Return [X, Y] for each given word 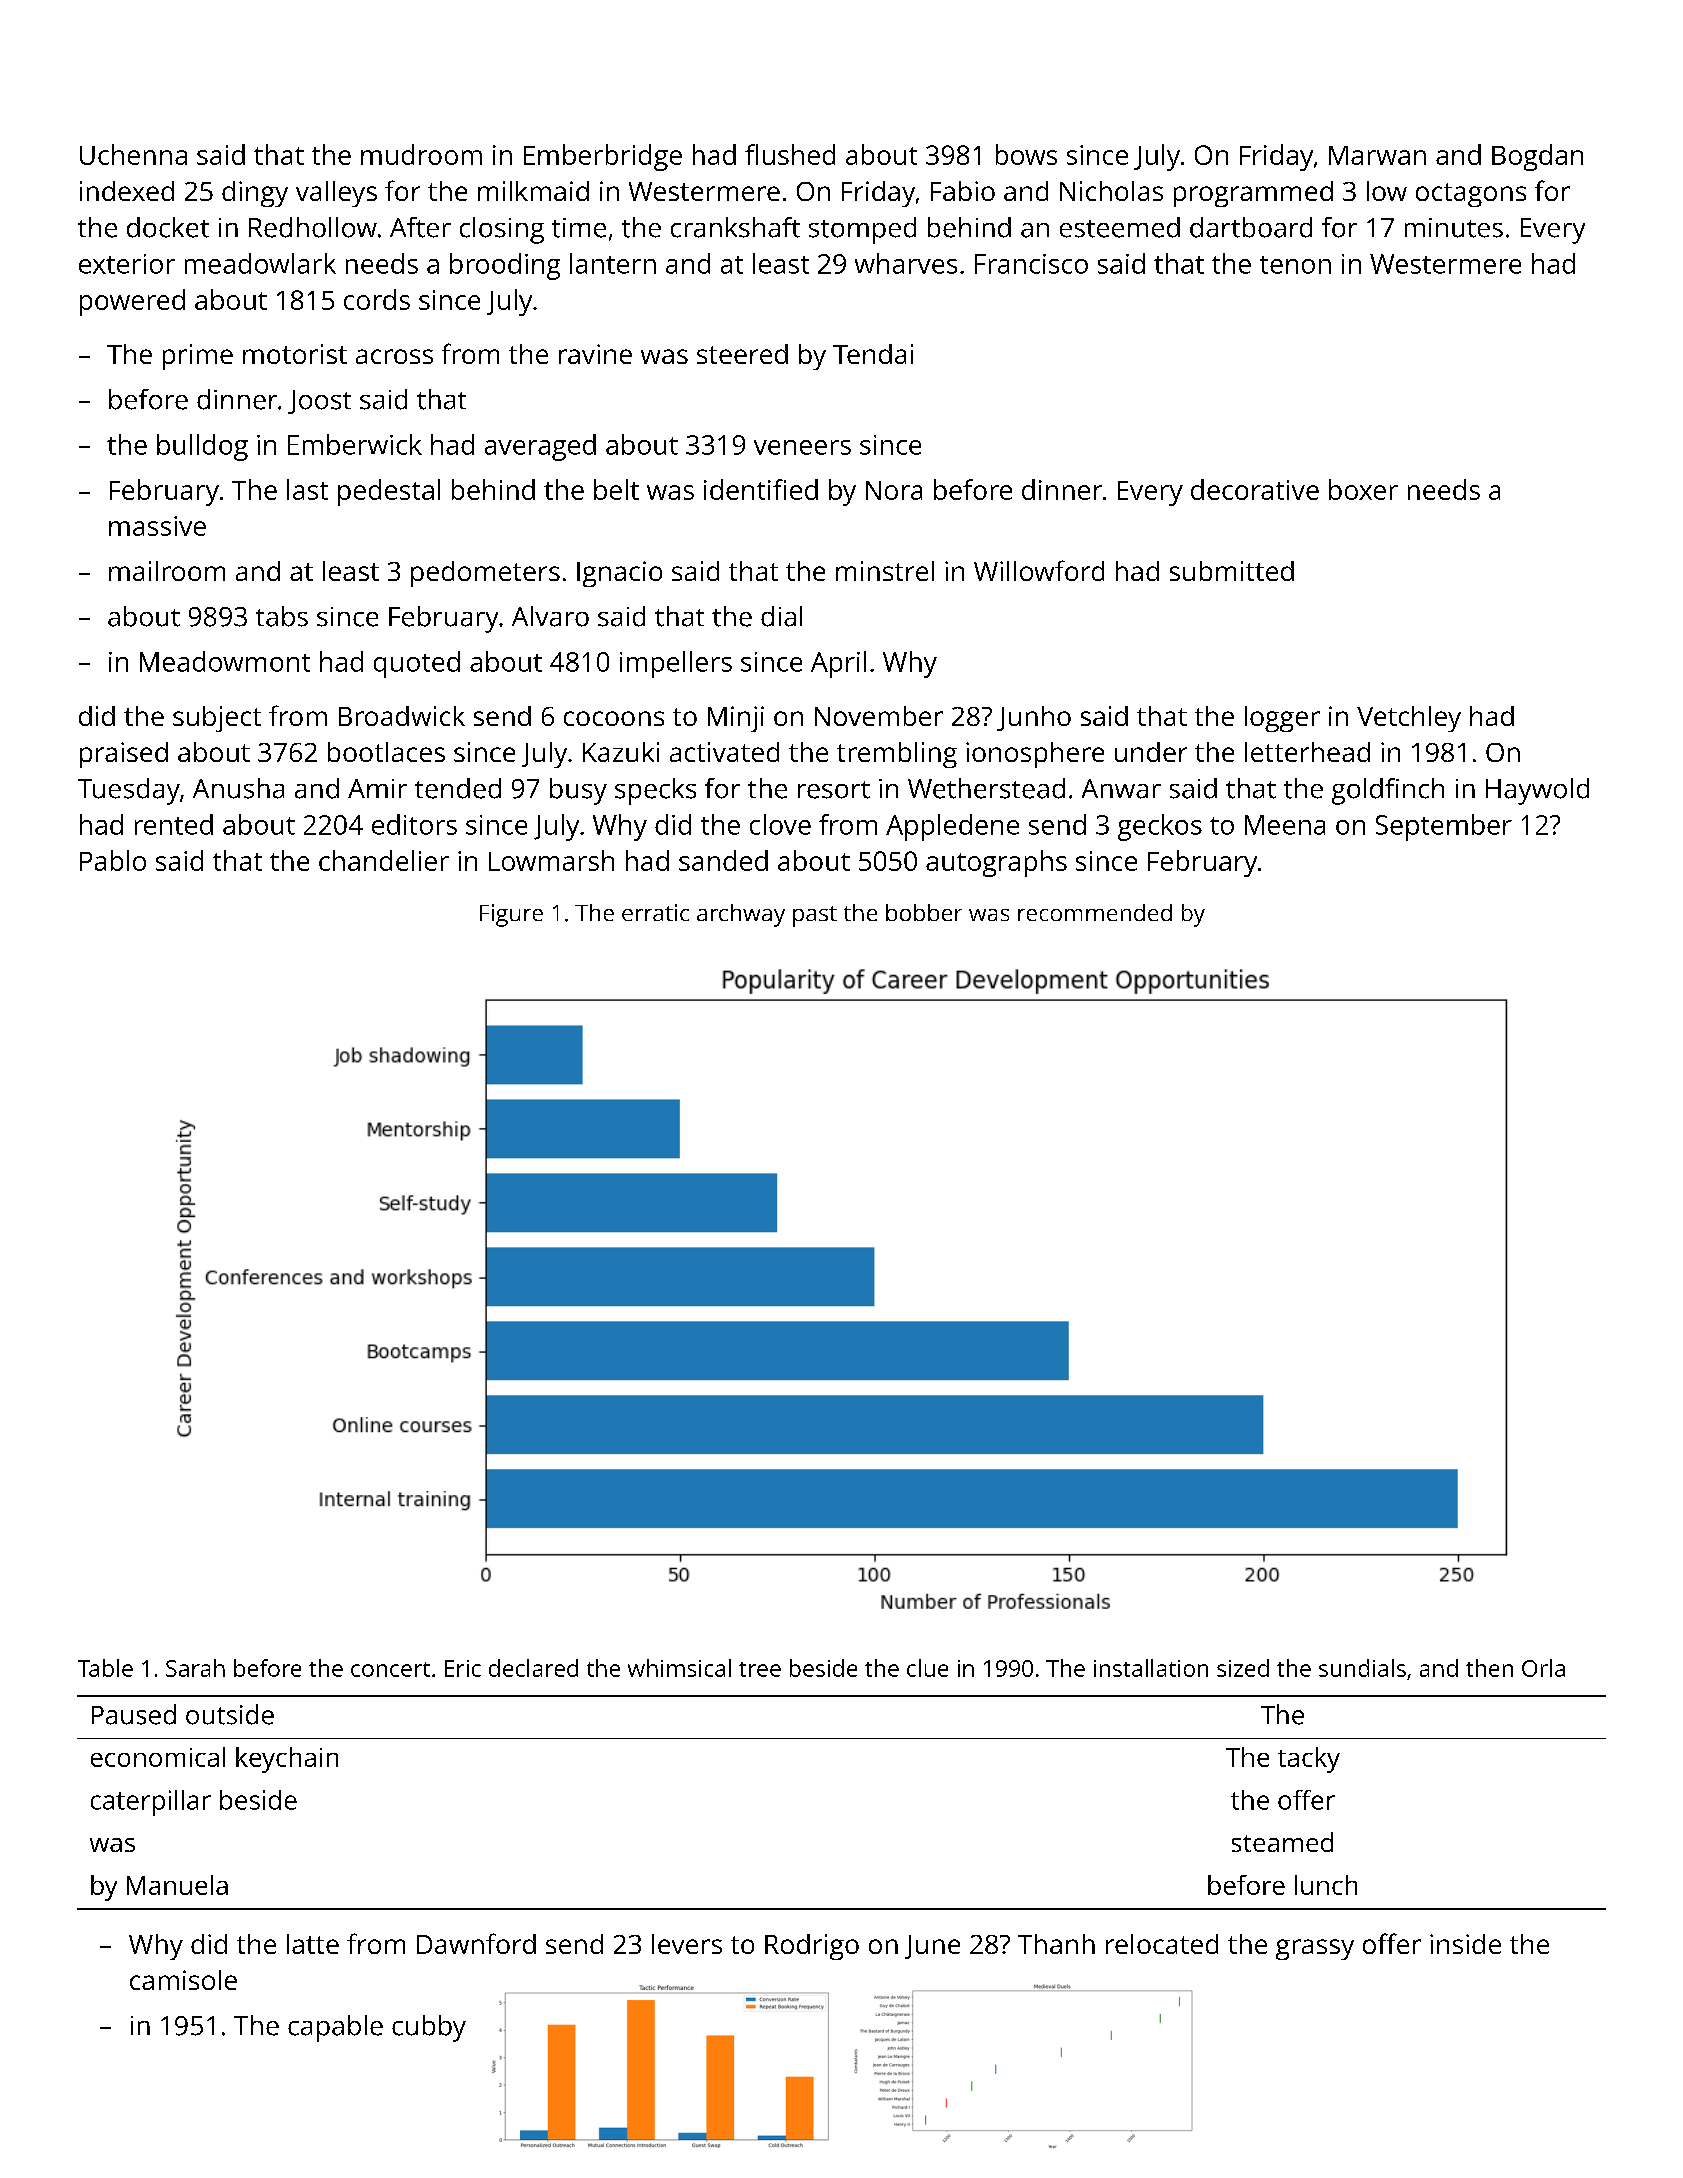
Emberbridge [603, 157]
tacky [1309, 1760]
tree [760, 1669]
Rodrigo [812, 1947]
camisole [183, 1980]
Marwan [1377, 155]
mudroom [421, 154]
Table [105, 1668]
